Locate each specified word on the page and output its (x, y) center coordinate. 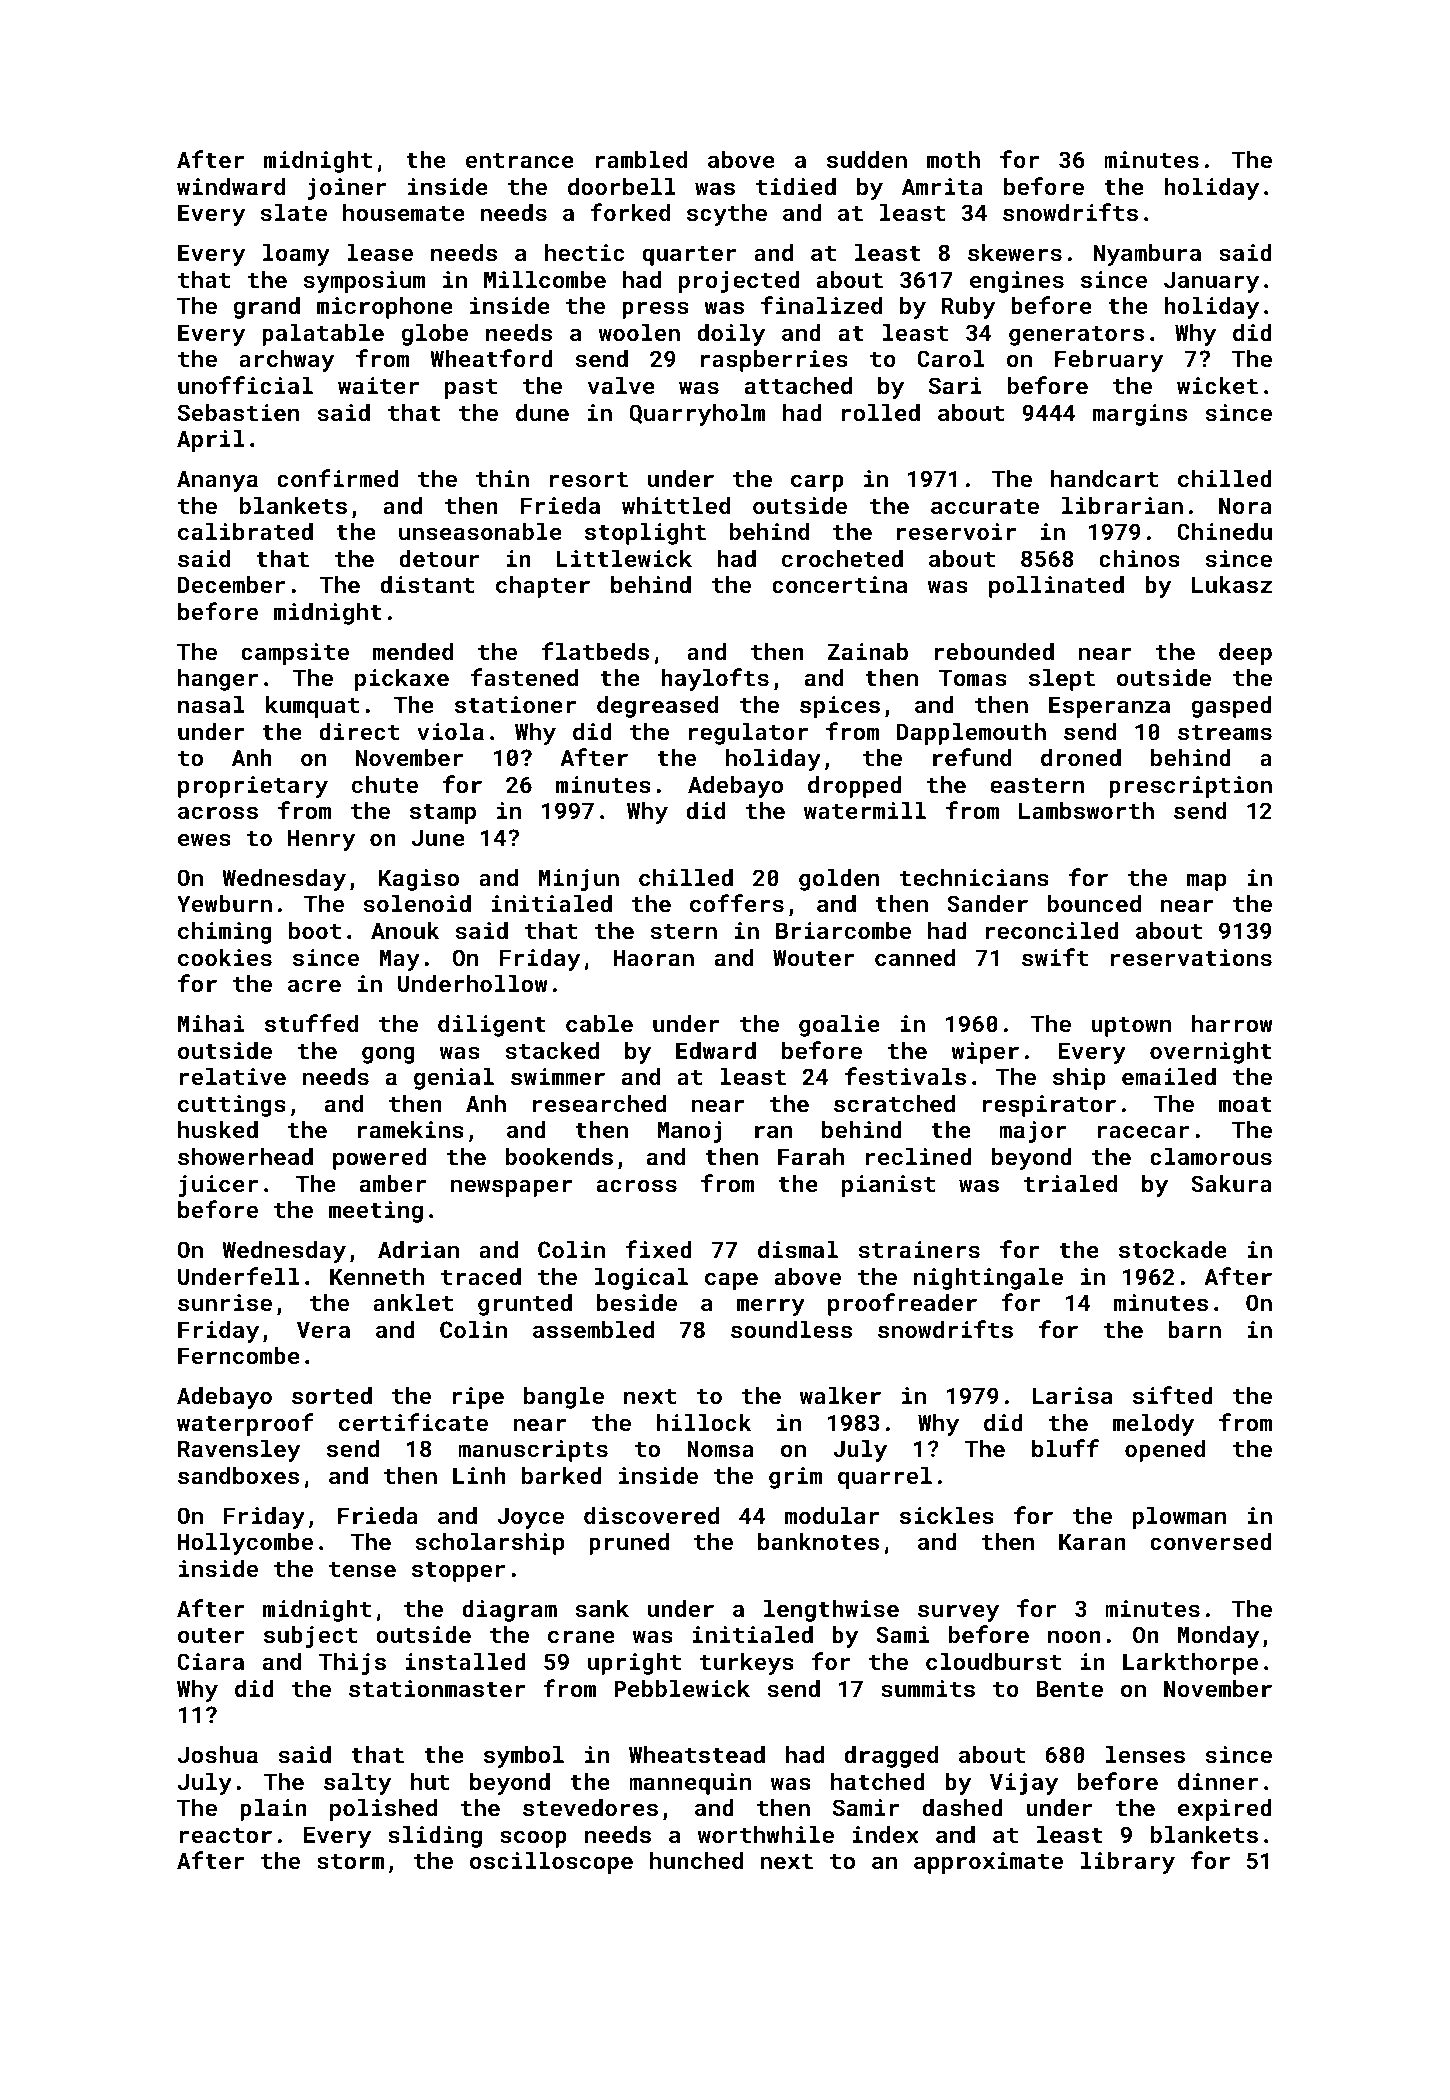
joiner (347, 189)
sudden (867, 159)
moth (953, 159)
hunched (696, 1860)
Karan (1092, 1541)
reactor (226, 1835)
